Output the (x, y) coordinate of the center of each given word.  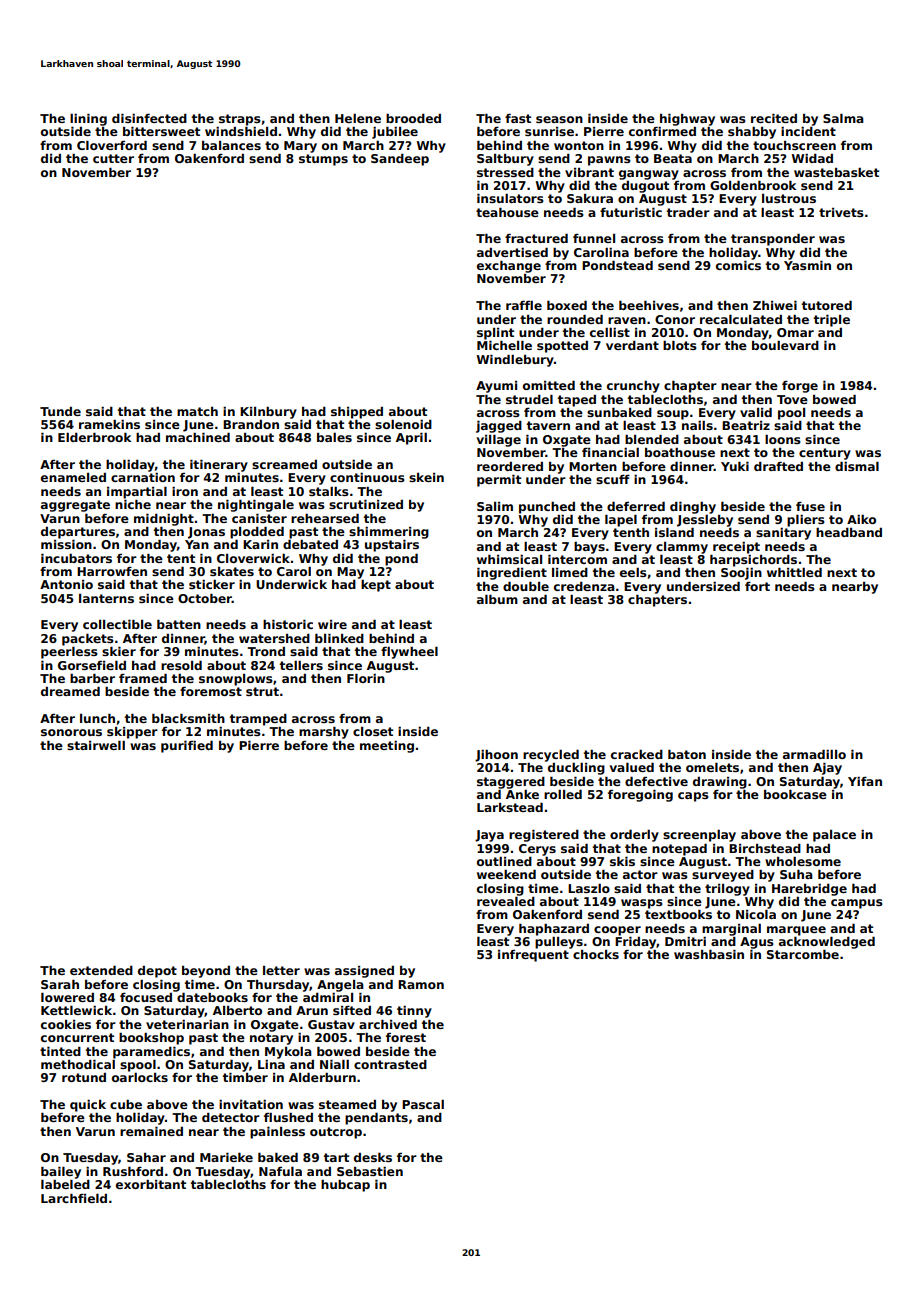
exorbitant (151, 1184)
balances (231, 145)
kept (376, 586)
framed (143, 678)
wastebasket (836, 172)
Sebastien (370, 1171)
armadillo (814, 754)
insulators (510, 198)
